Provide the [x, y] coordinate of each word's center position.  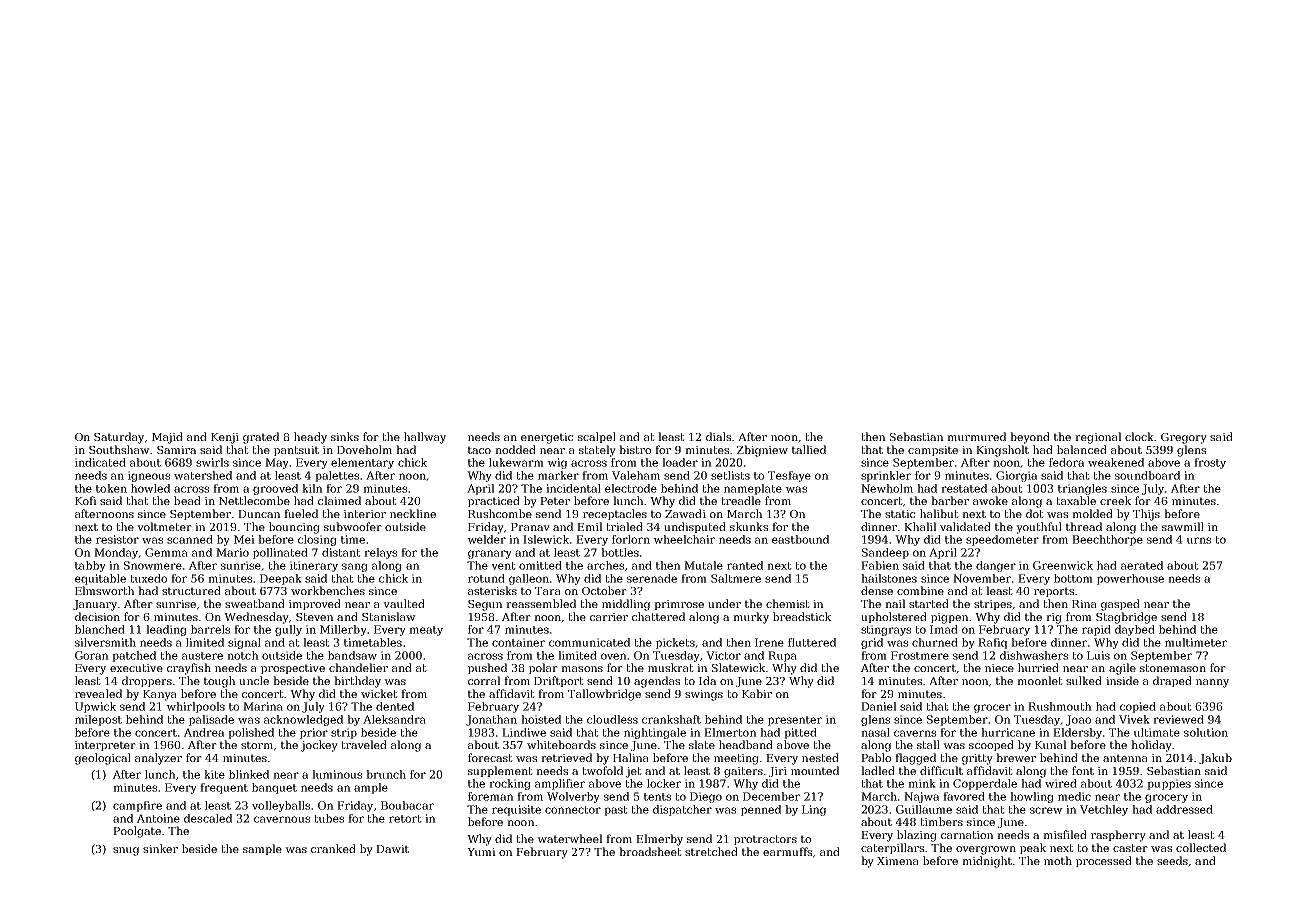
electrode [631, 488]
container [518, 642]
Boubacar [407, 805]
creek [1115, 500]
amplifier [560, 784]
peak [1033, 848]
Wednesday [256, 618]
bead [187, 500]
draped [1172, 681]
